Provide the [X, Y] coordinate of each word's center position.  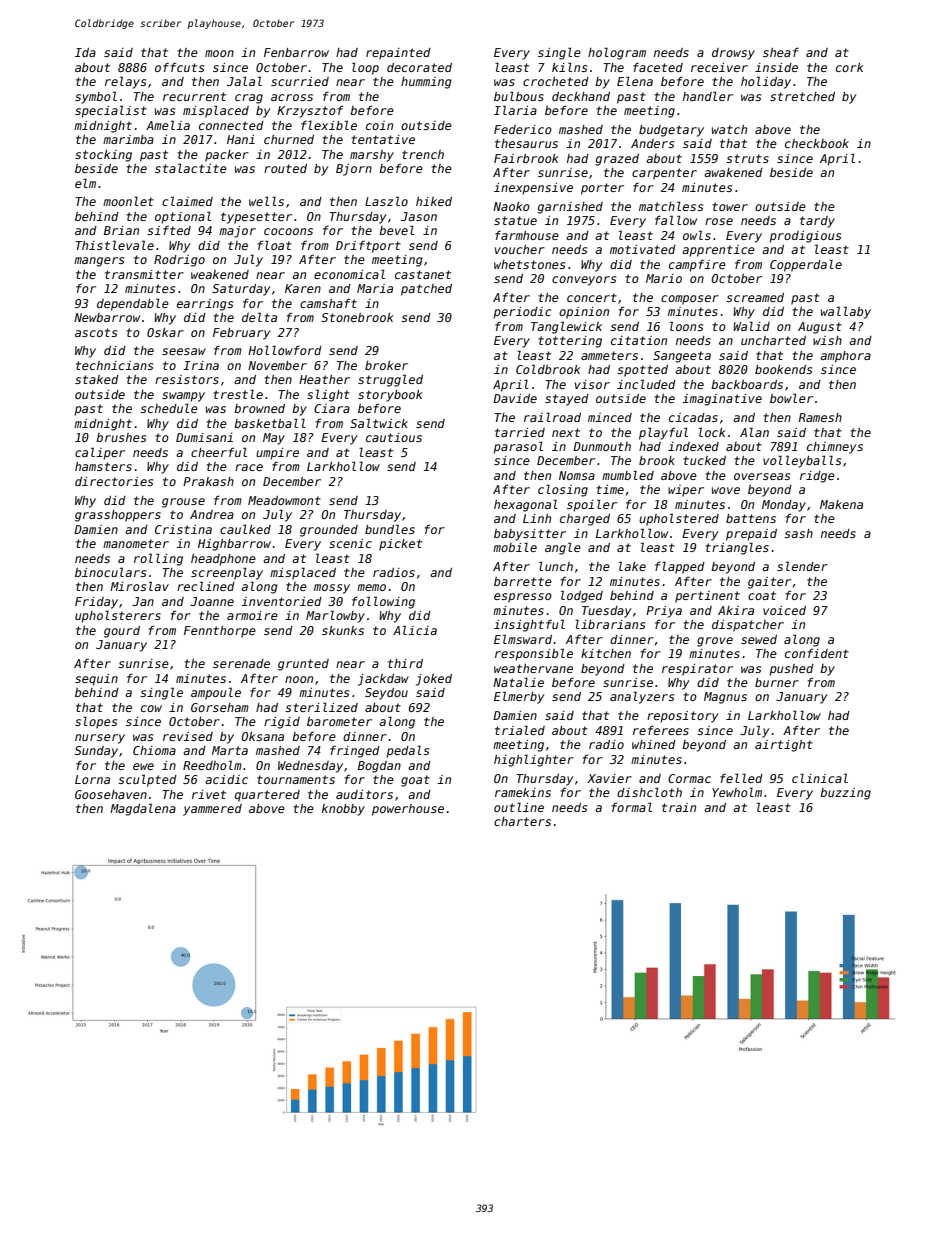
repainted [398, 54]
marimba [128, 139]
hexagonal [526, 505]
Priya [664, 612]
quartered [267, 796]
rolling [158, 559]
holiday [766, 82]
